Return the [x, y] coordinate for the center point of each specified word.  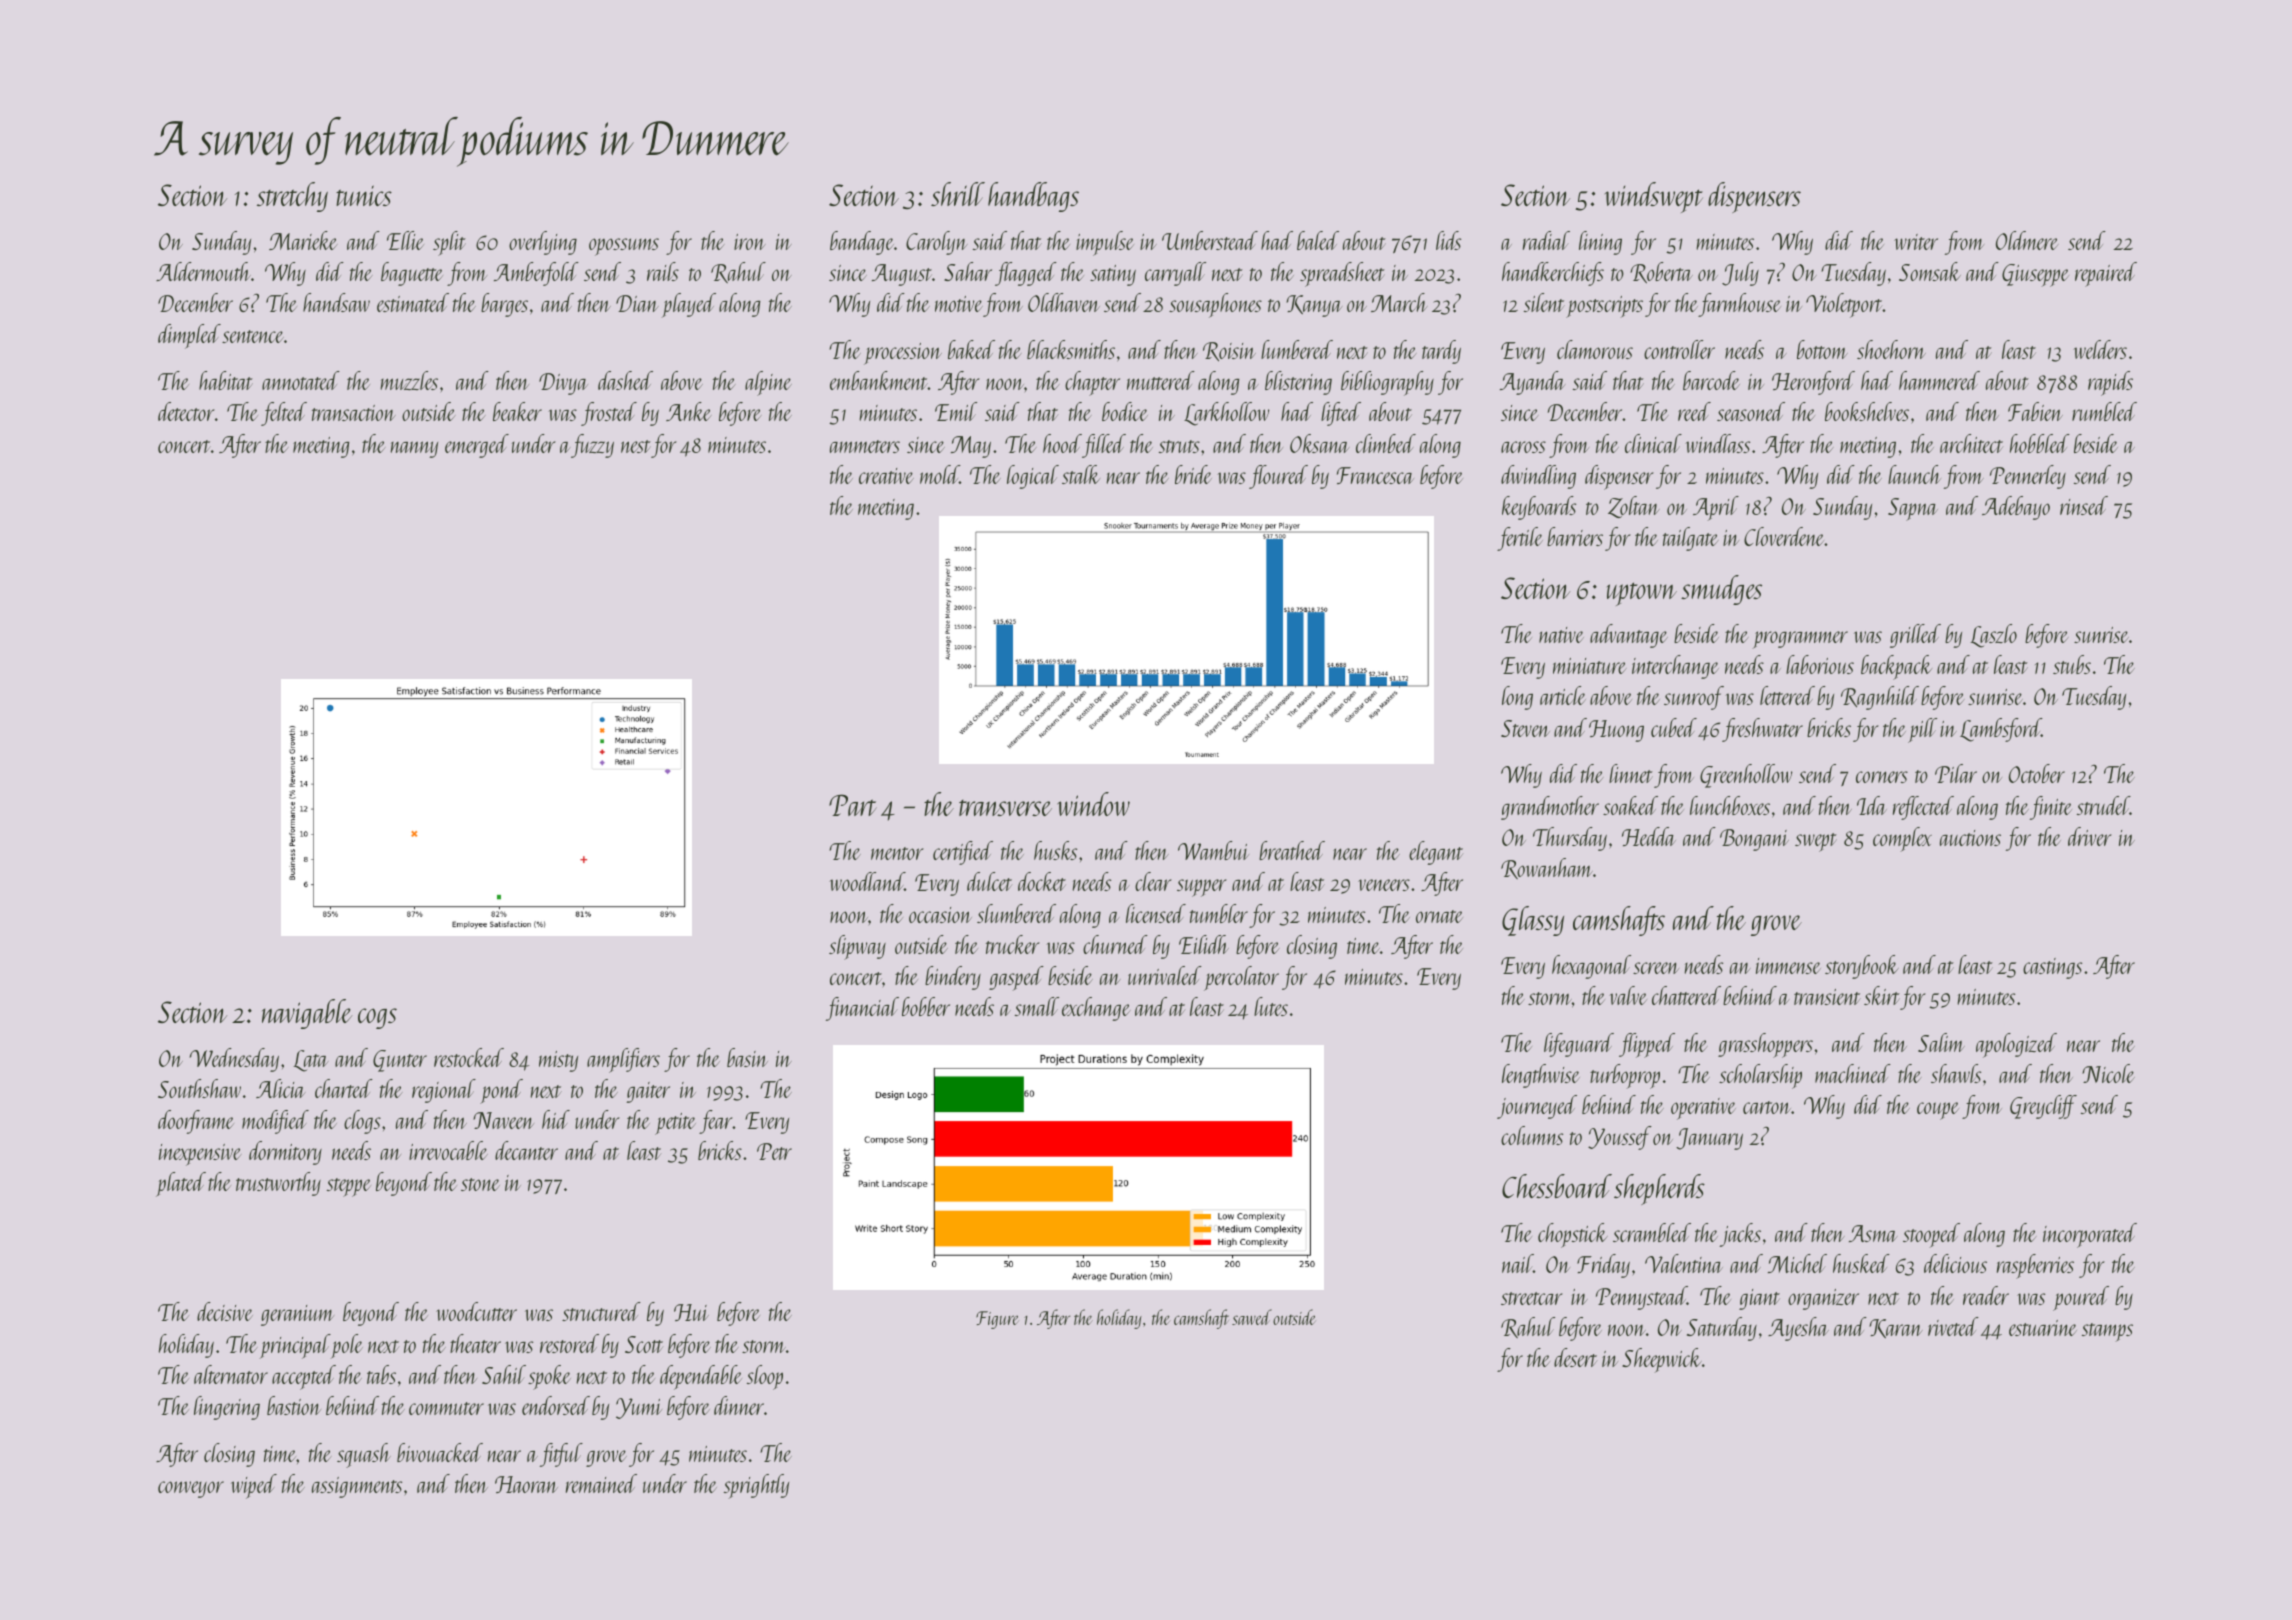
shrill [958, 194]
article [1563, 695]
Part [853, 805]
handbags [1033, 197]
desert [1575, 1357]
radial [1546, 240]
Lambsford [2001, 730]
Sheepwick [1662, 1360]
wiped [254, 1486]
